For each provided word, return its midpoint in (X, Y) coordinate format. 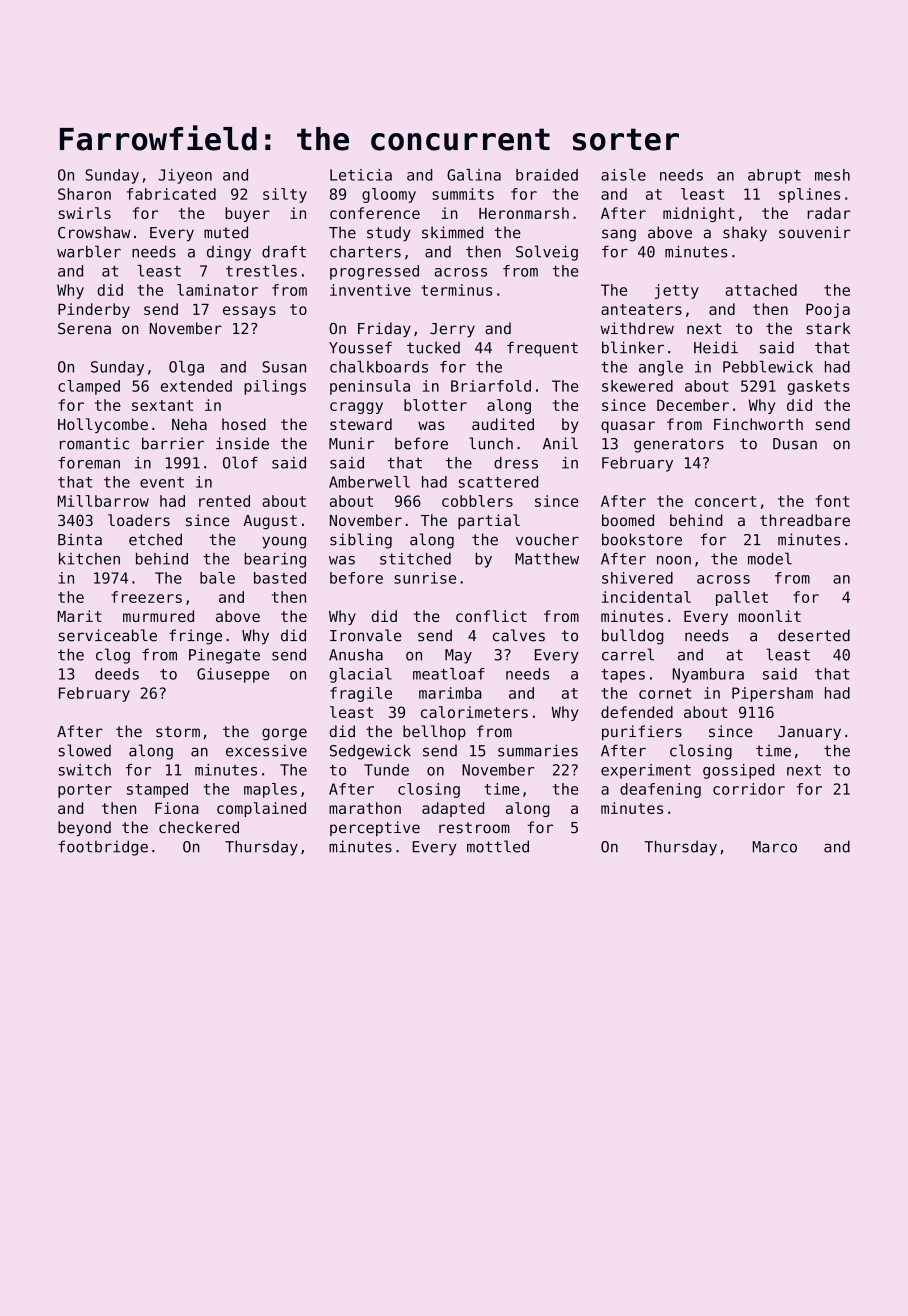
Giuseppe (233, 675)
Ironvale (366, 635)
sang (619, 235)
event (162, 482)
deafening (660, 790)
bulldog (632, 637)
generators (679, 445)
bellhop (434, 732)
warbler (89, 251)
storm (178, 732)
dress (516, 463)
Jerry (452, 330)
